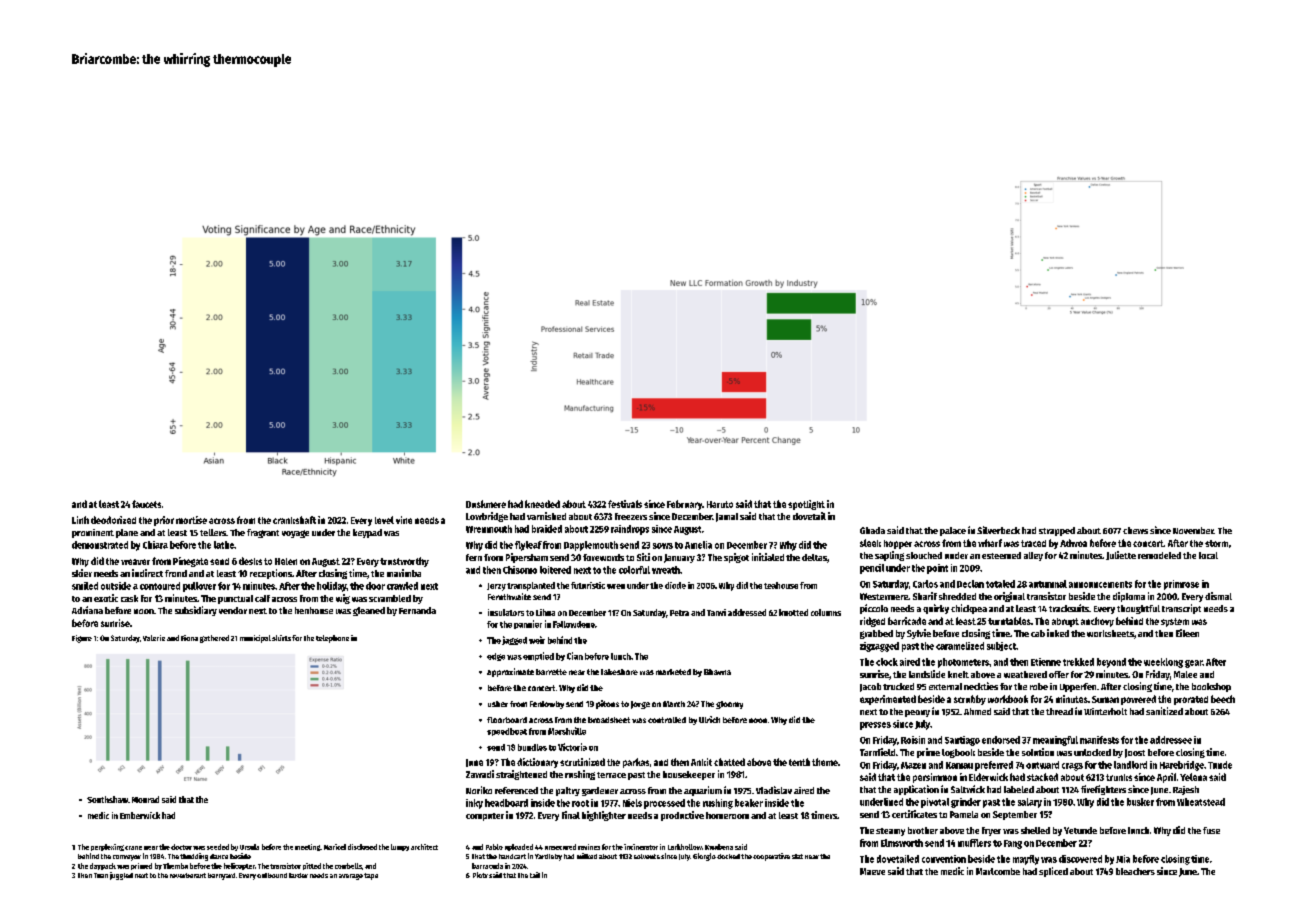 The height and width of the page is (924, 1308). What do you see at coordinates (1097, 622) in the page?
I see `anchovy` at bounding box center [1097, 622].
